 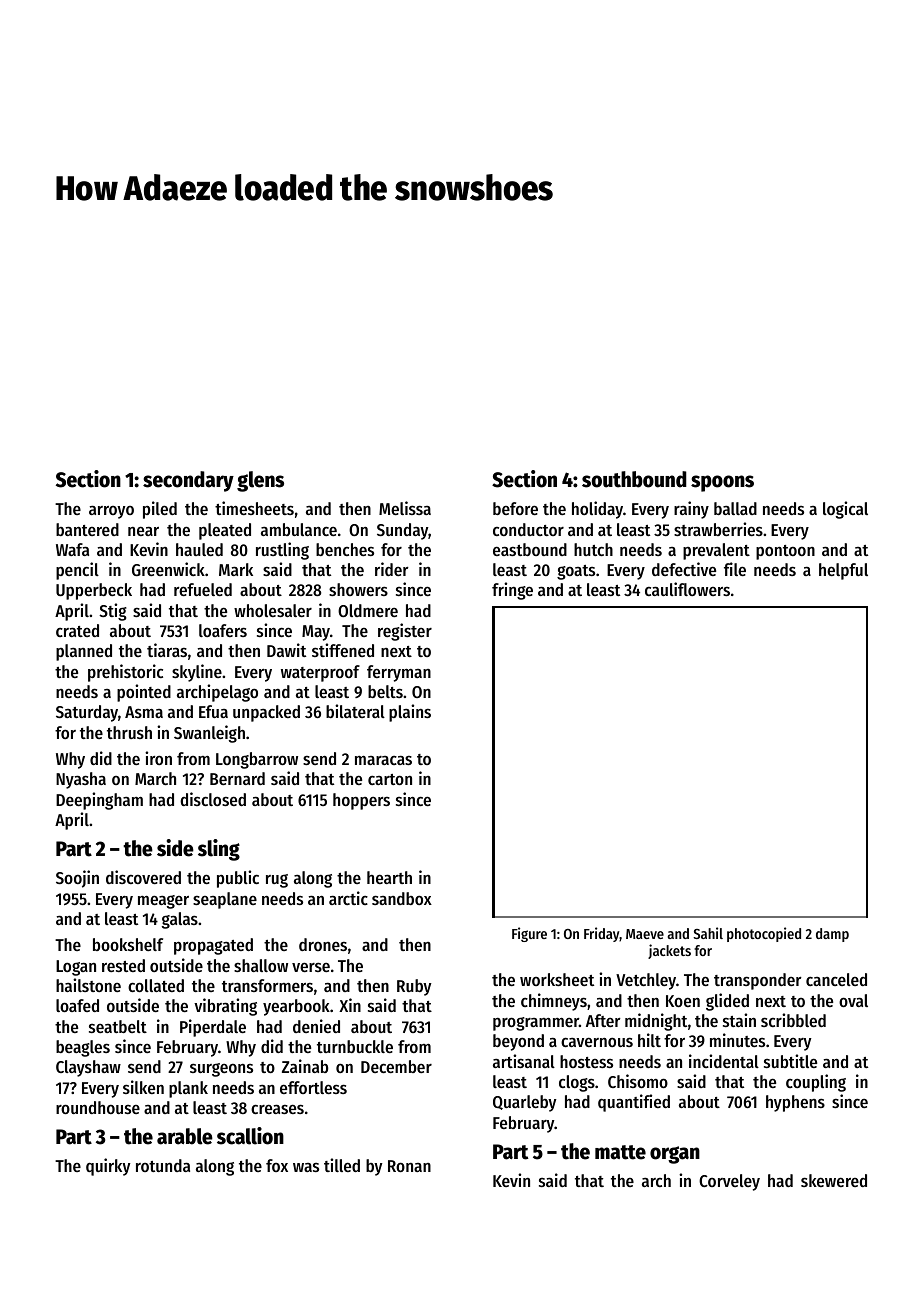 I want to click on before, so click(x=515, y=508).
